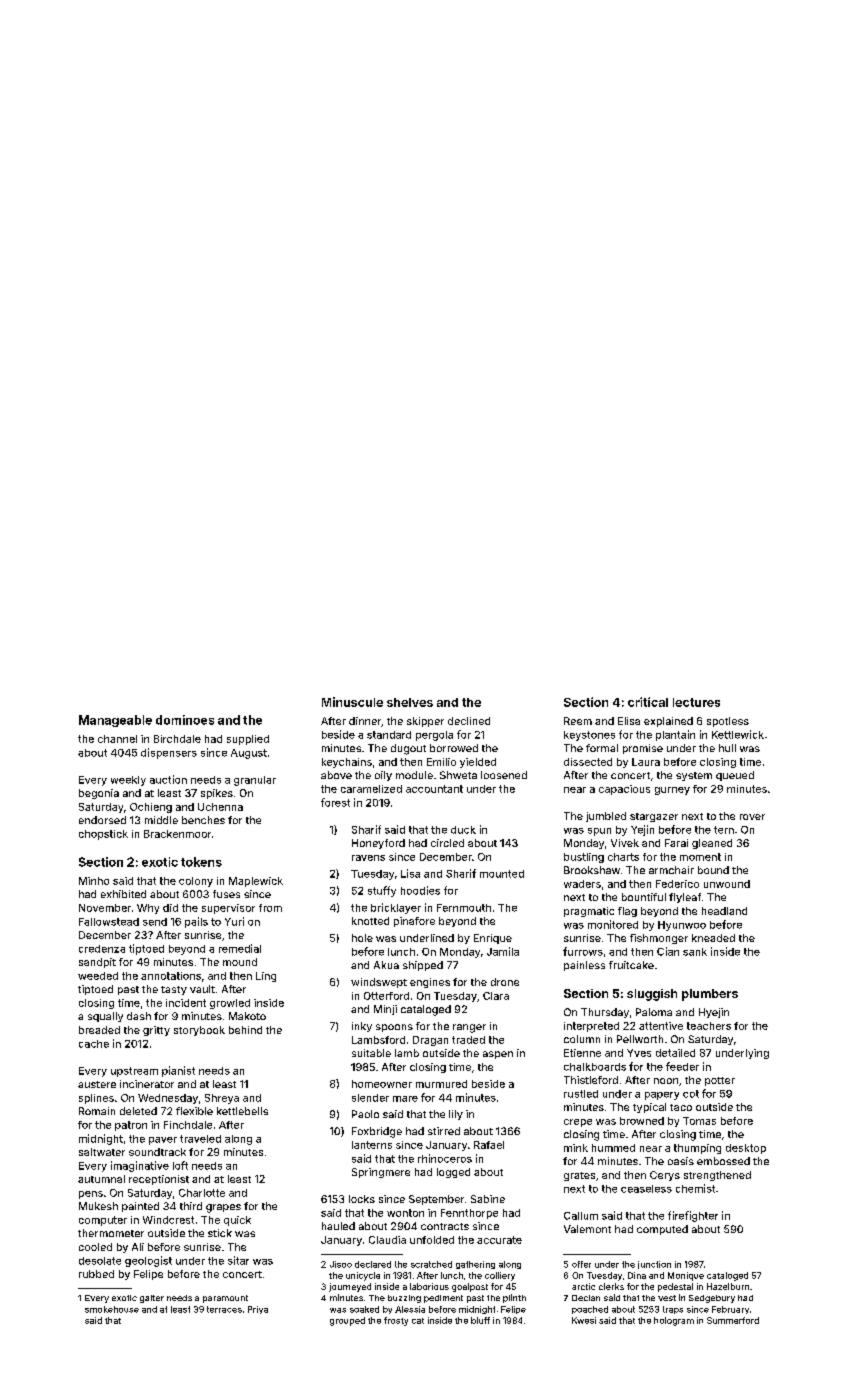 The height and width of the screenshot is (1400, 849). I want to click on ranger, so click(469, 1028).
